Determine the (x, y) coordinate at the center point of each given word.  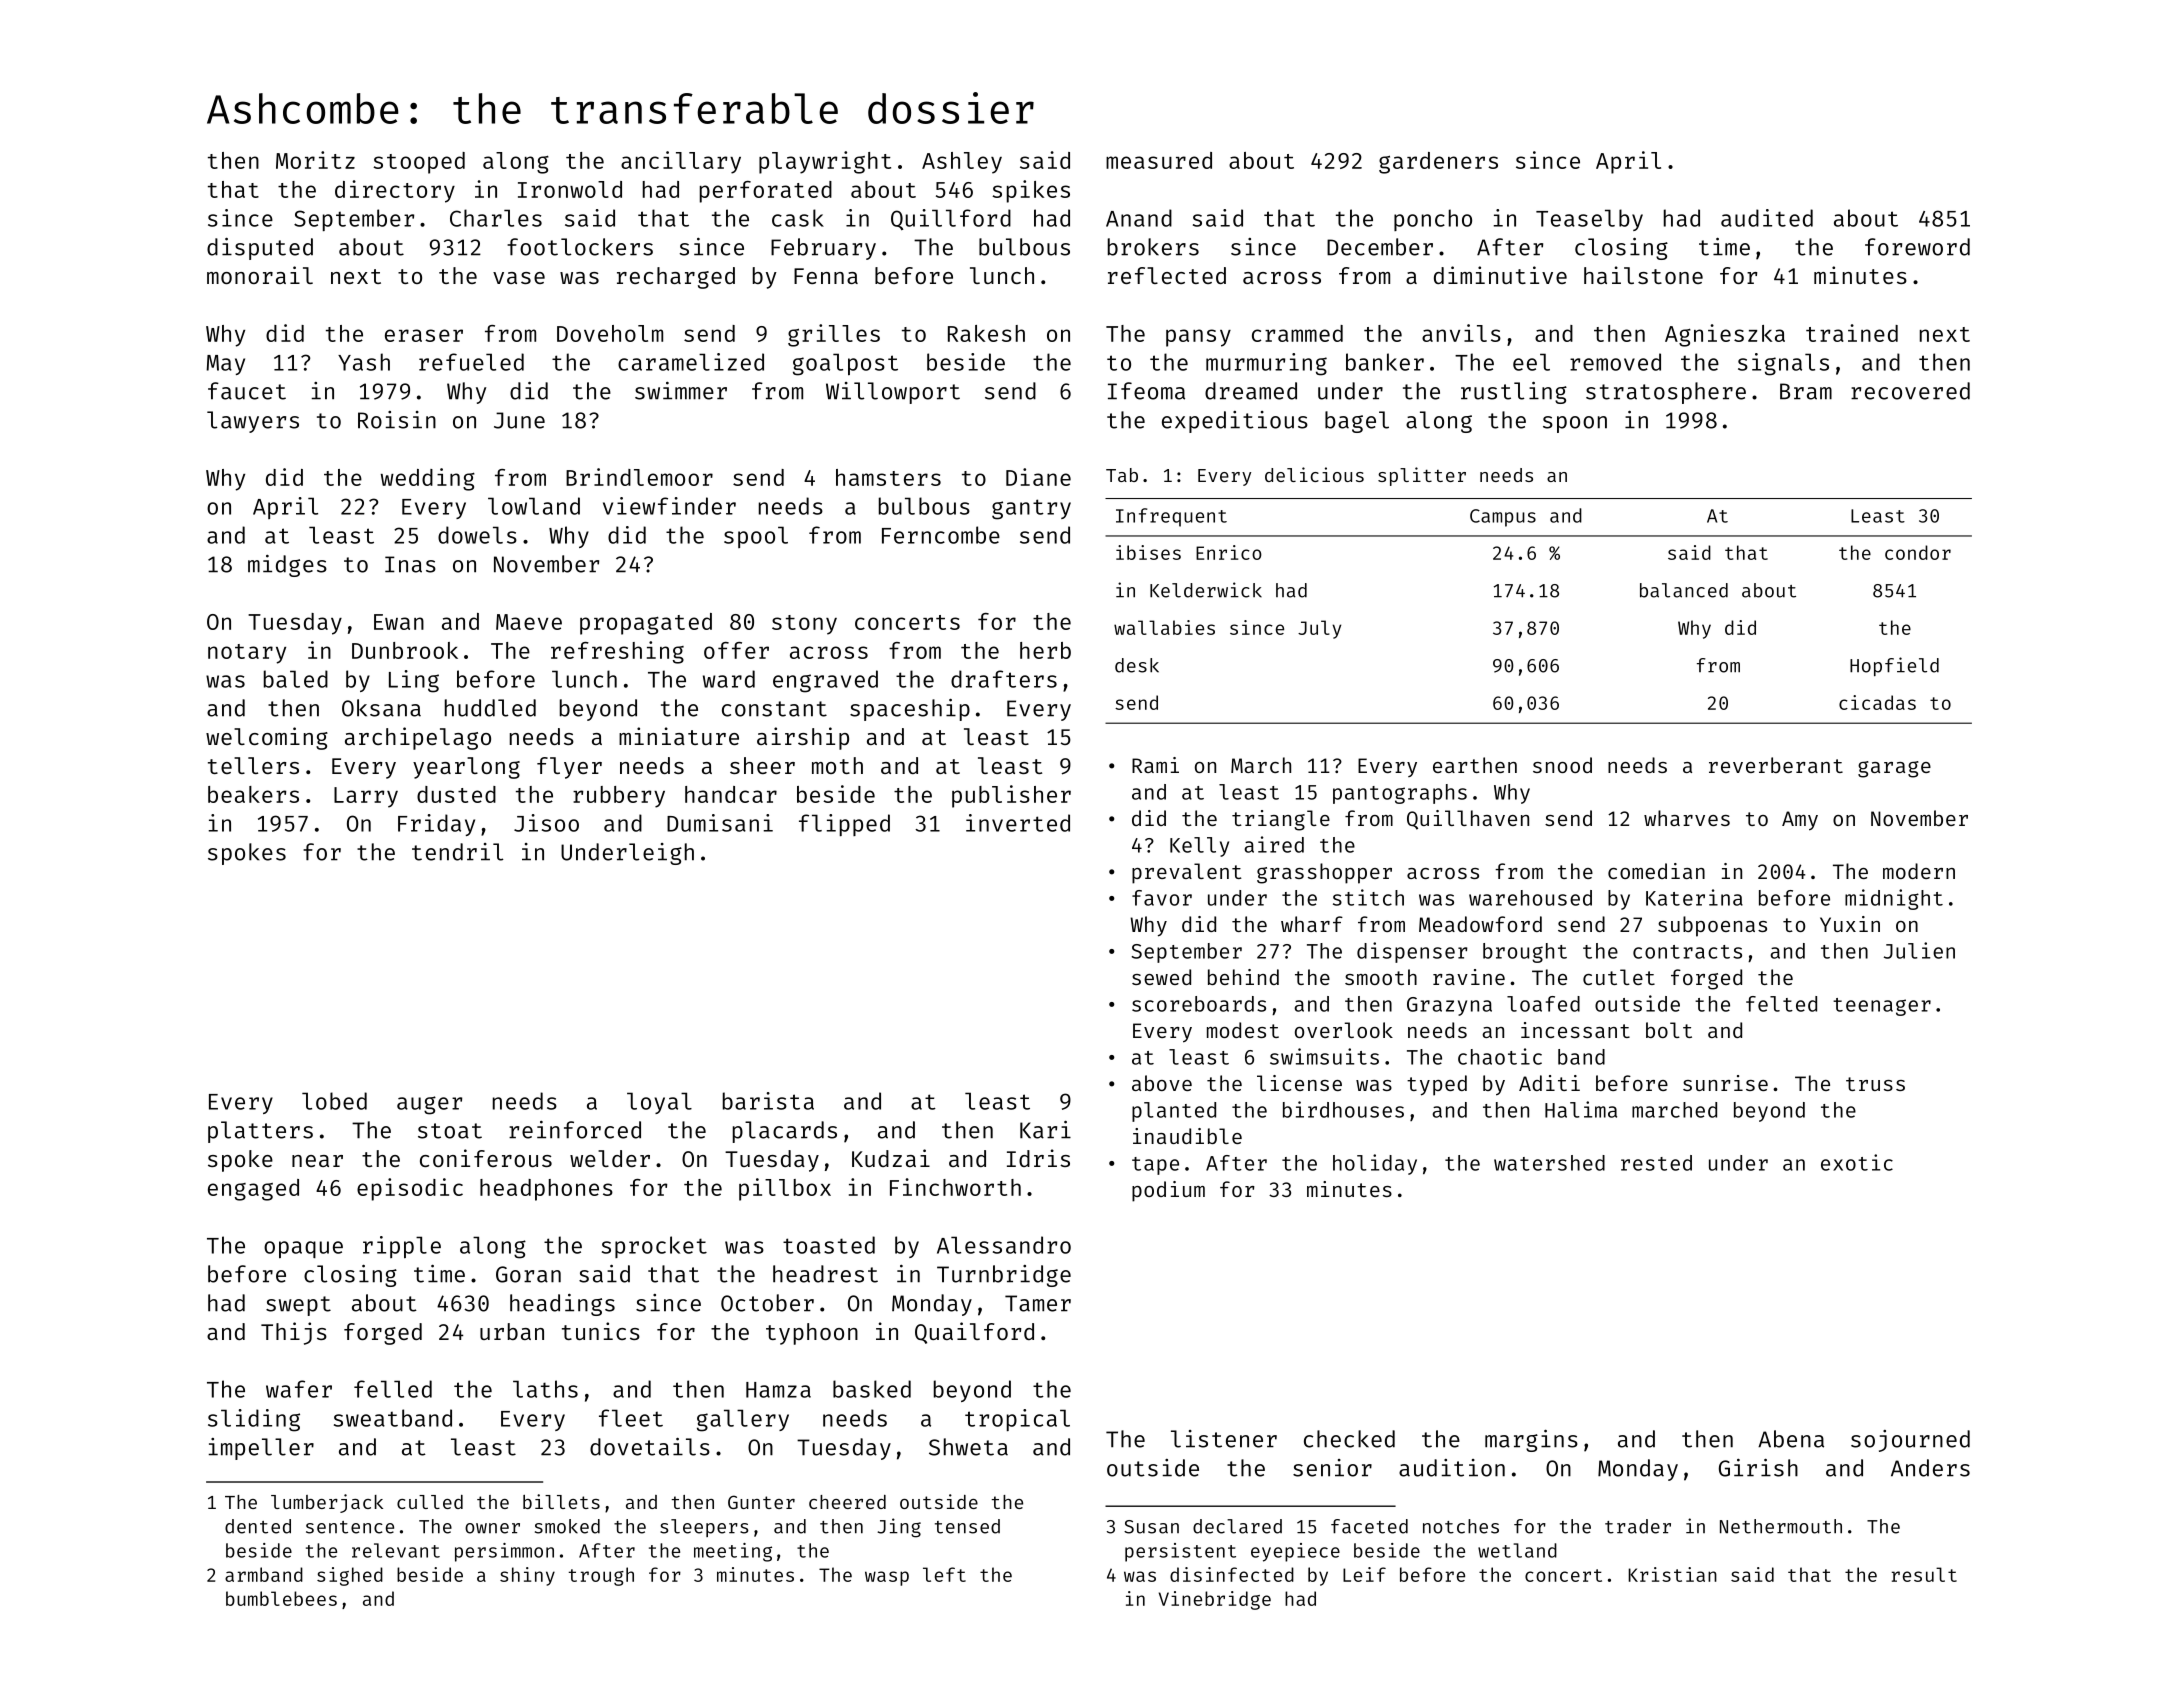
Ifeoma (1146, 391)
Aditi (1549, 1083)
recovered (1910, 391)
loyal (659, 1103)
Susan (1151, 1527)
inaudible (1187, 1136)
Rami (1155, 765)
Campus (1503, 518)
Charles (496, 218)
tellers (253, 765)
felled (393, 1389)
